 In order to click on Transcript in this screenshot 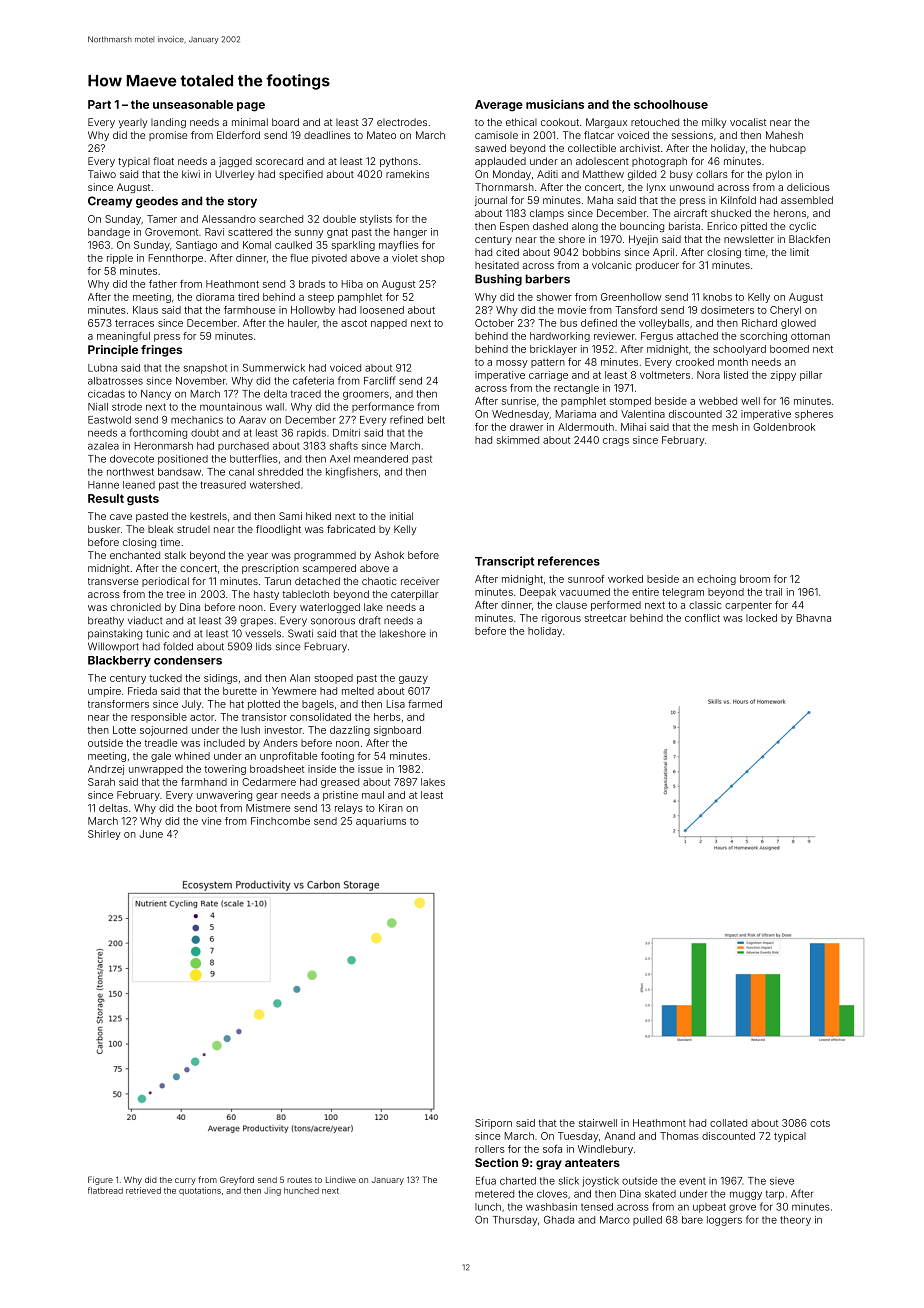, I will do `click(504, 562)`.
